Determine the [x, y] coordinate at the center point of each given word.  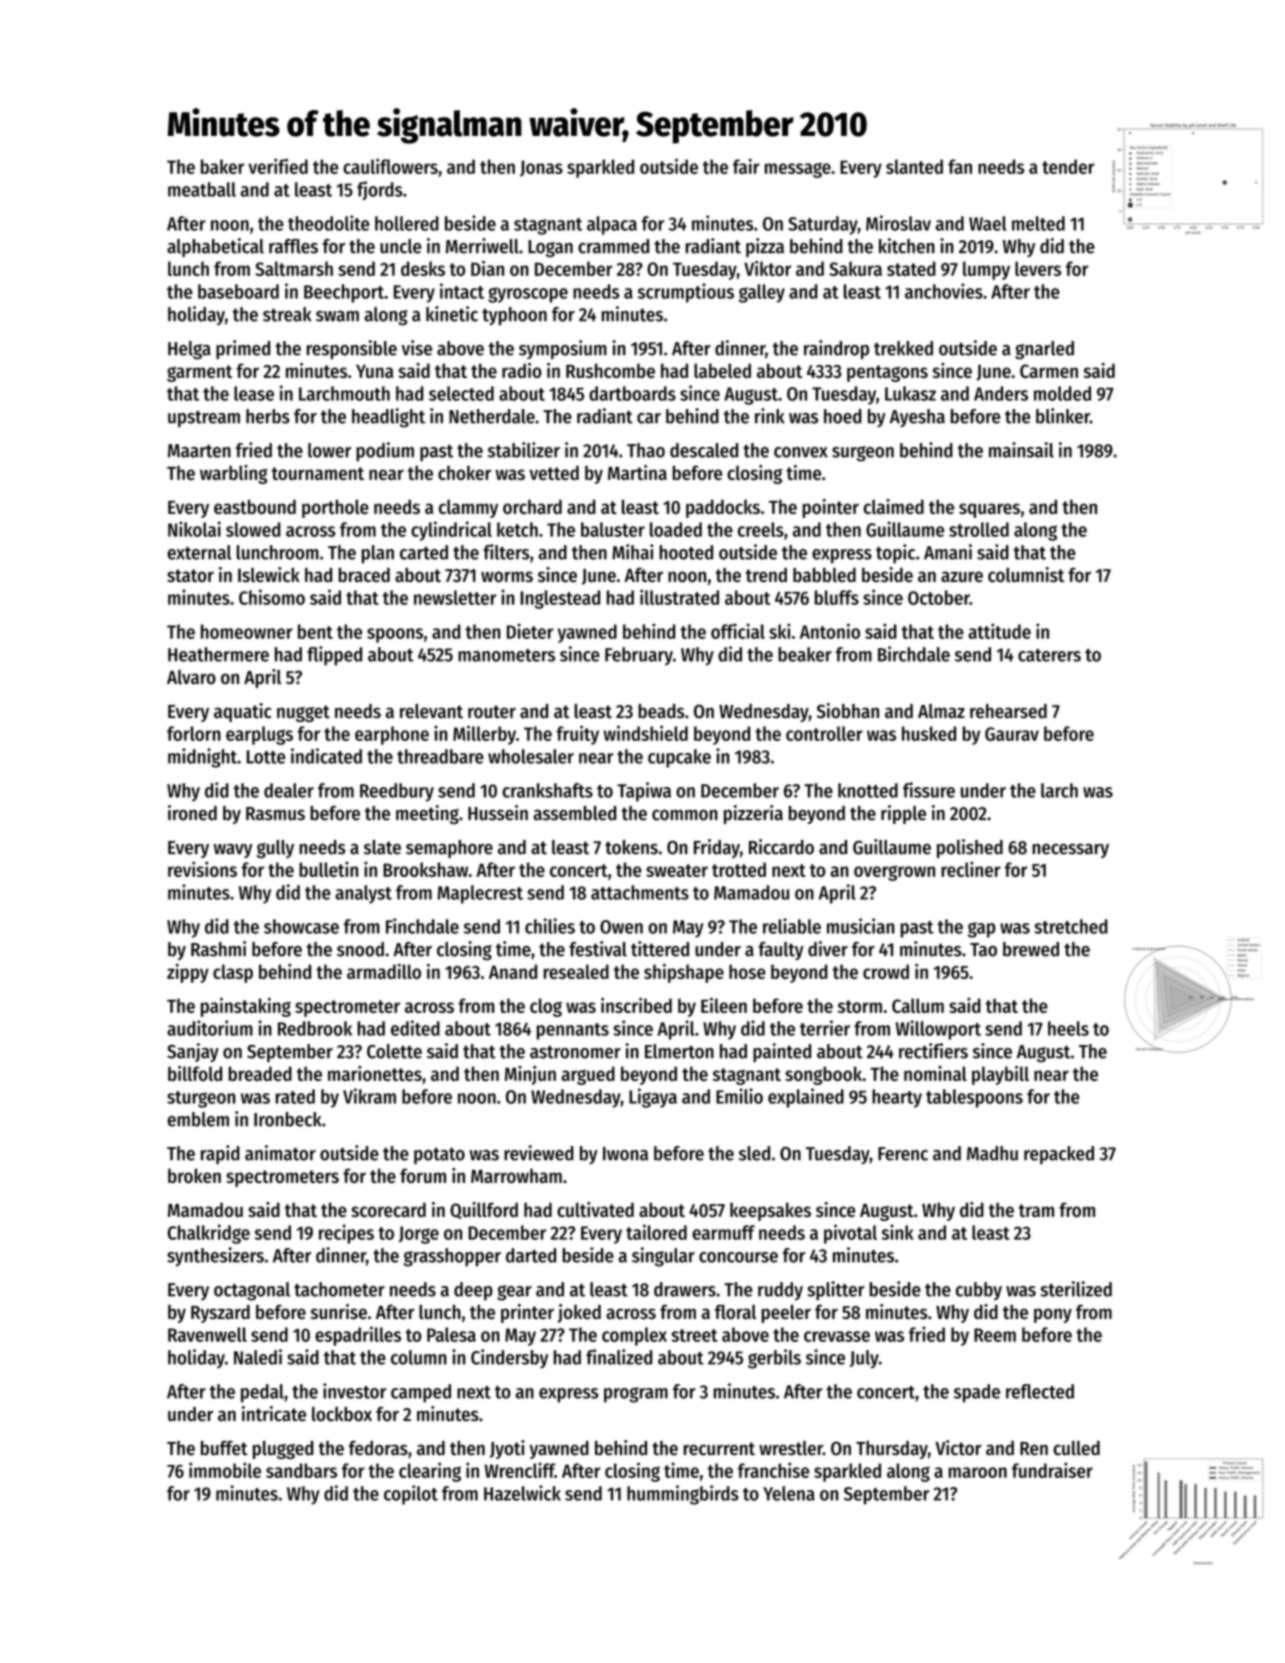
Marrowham [516, 1175]
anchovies [944, 291]
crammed [613, 246]
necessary [1070, 851]
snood [360, 949]
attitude [999, 631]
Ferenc [903, 1154]
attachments [640, 892]
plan [378, 554]
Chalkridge [208, 1234]
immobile [225, 1470]
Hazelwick [522, 1493]
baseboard [238, 291]
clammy [468, 509]
